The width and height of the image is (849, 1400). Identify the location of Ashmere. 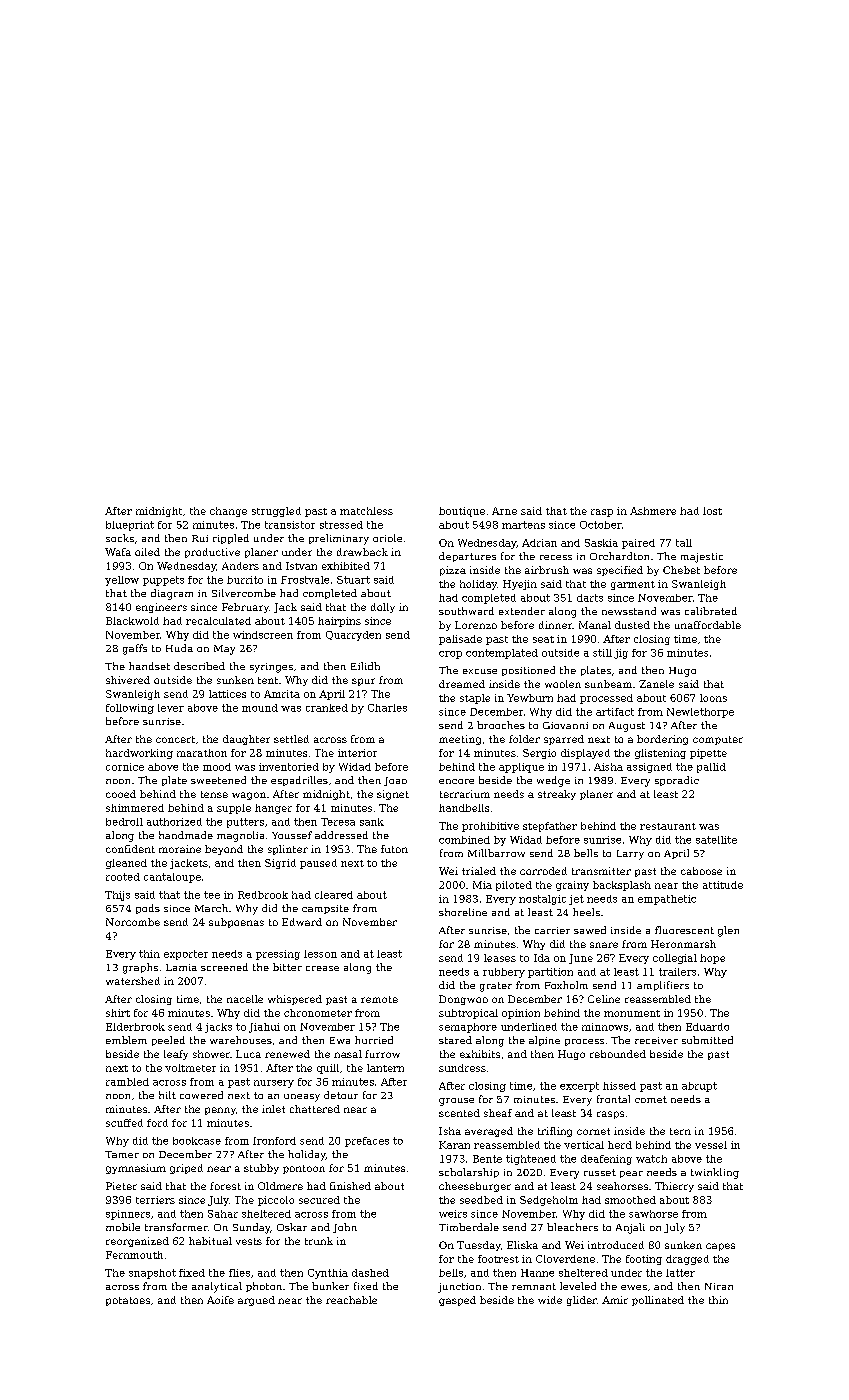
(653, 511).
